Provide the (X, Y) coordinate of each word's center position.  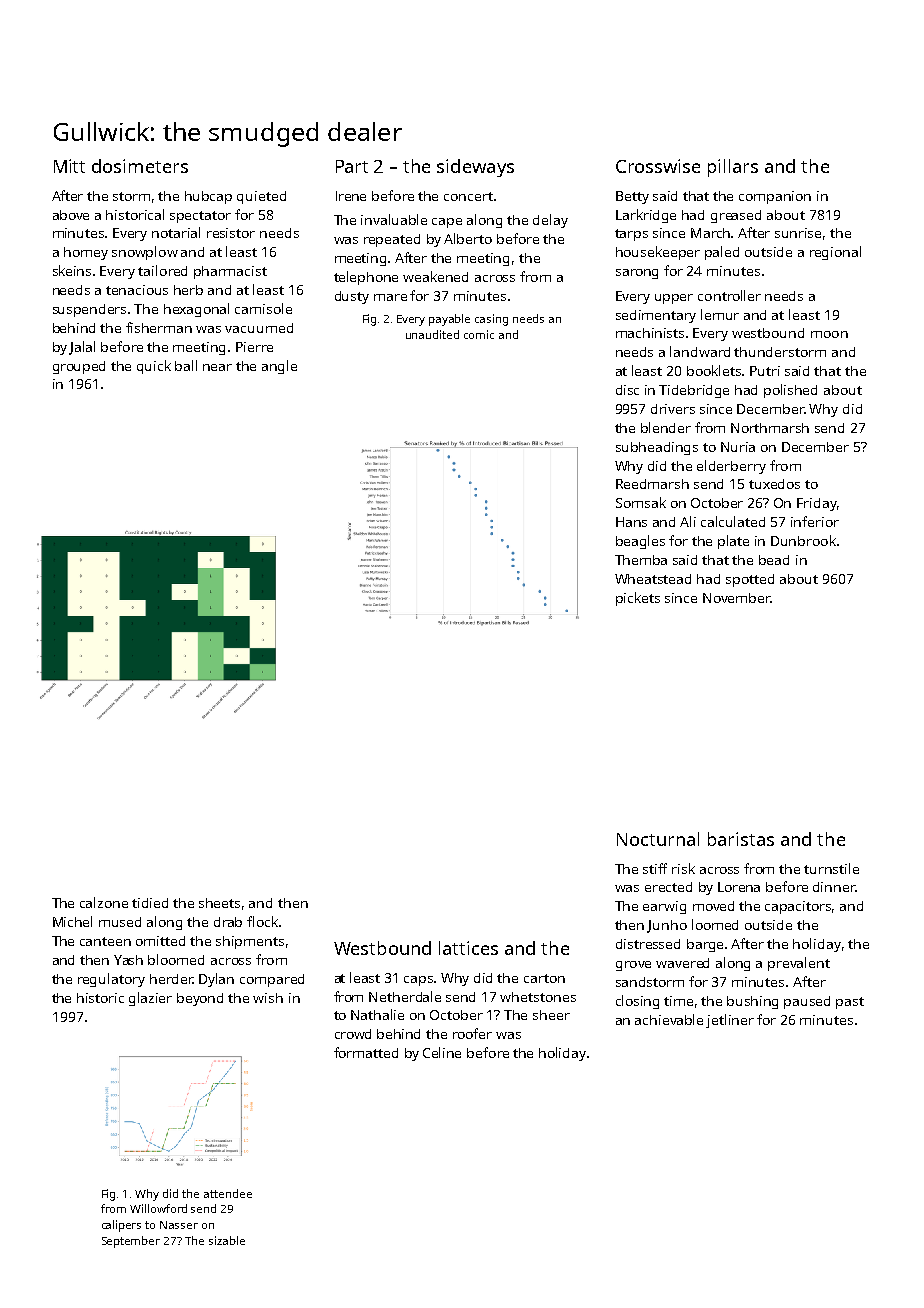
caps (418, 981)
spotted (750, 580)
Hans (631, 522)
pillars (733, 168)
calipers (121, 1226)
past (850, 1003)
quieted (261, 197)
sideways (475, 168)
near (217, 367)
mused (120, 922)
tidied (150, 903)
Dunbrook (803, 540)
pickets (638, 599)
